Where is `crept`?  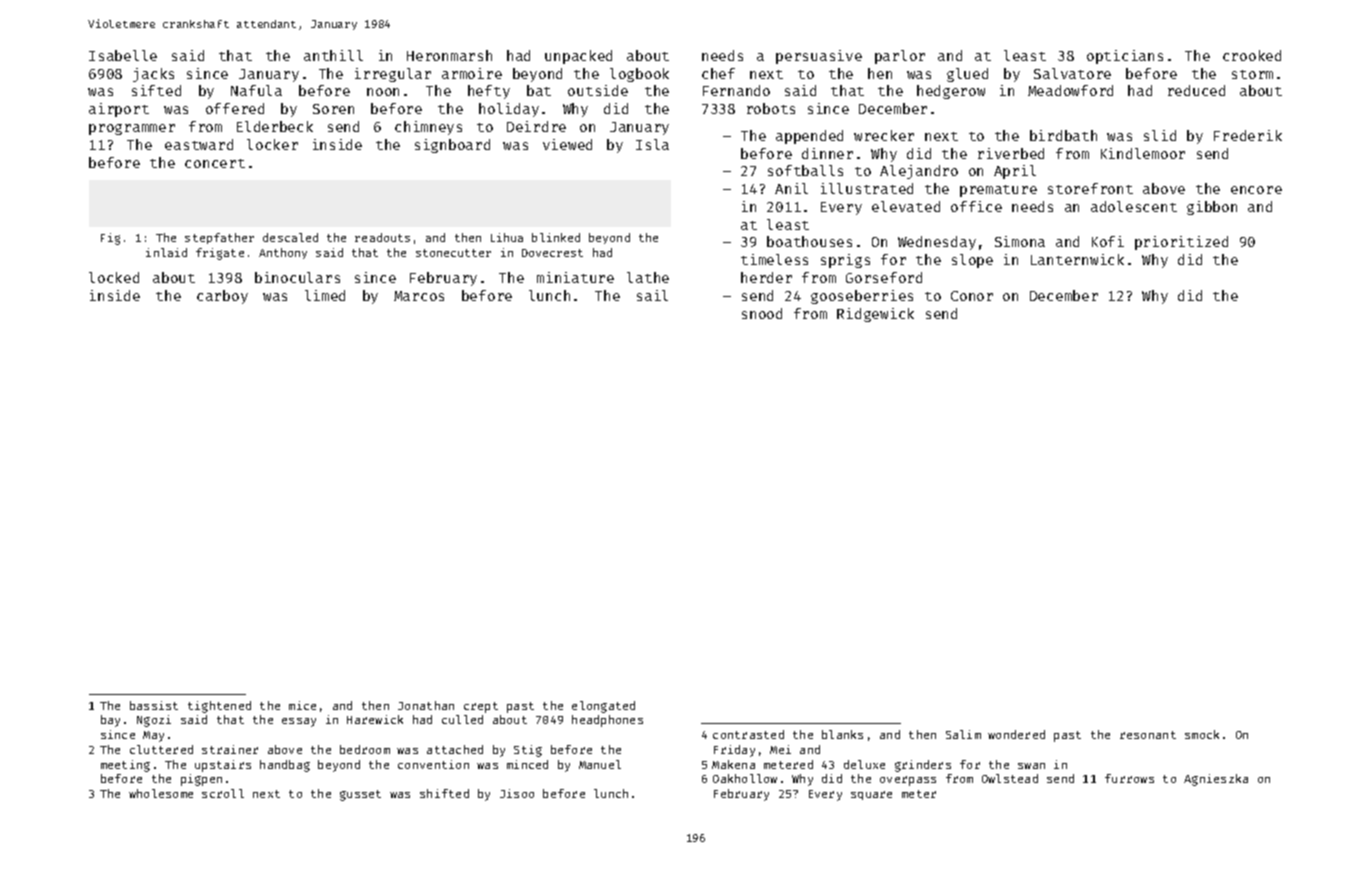 crept is located at coordinates (481, 707).
